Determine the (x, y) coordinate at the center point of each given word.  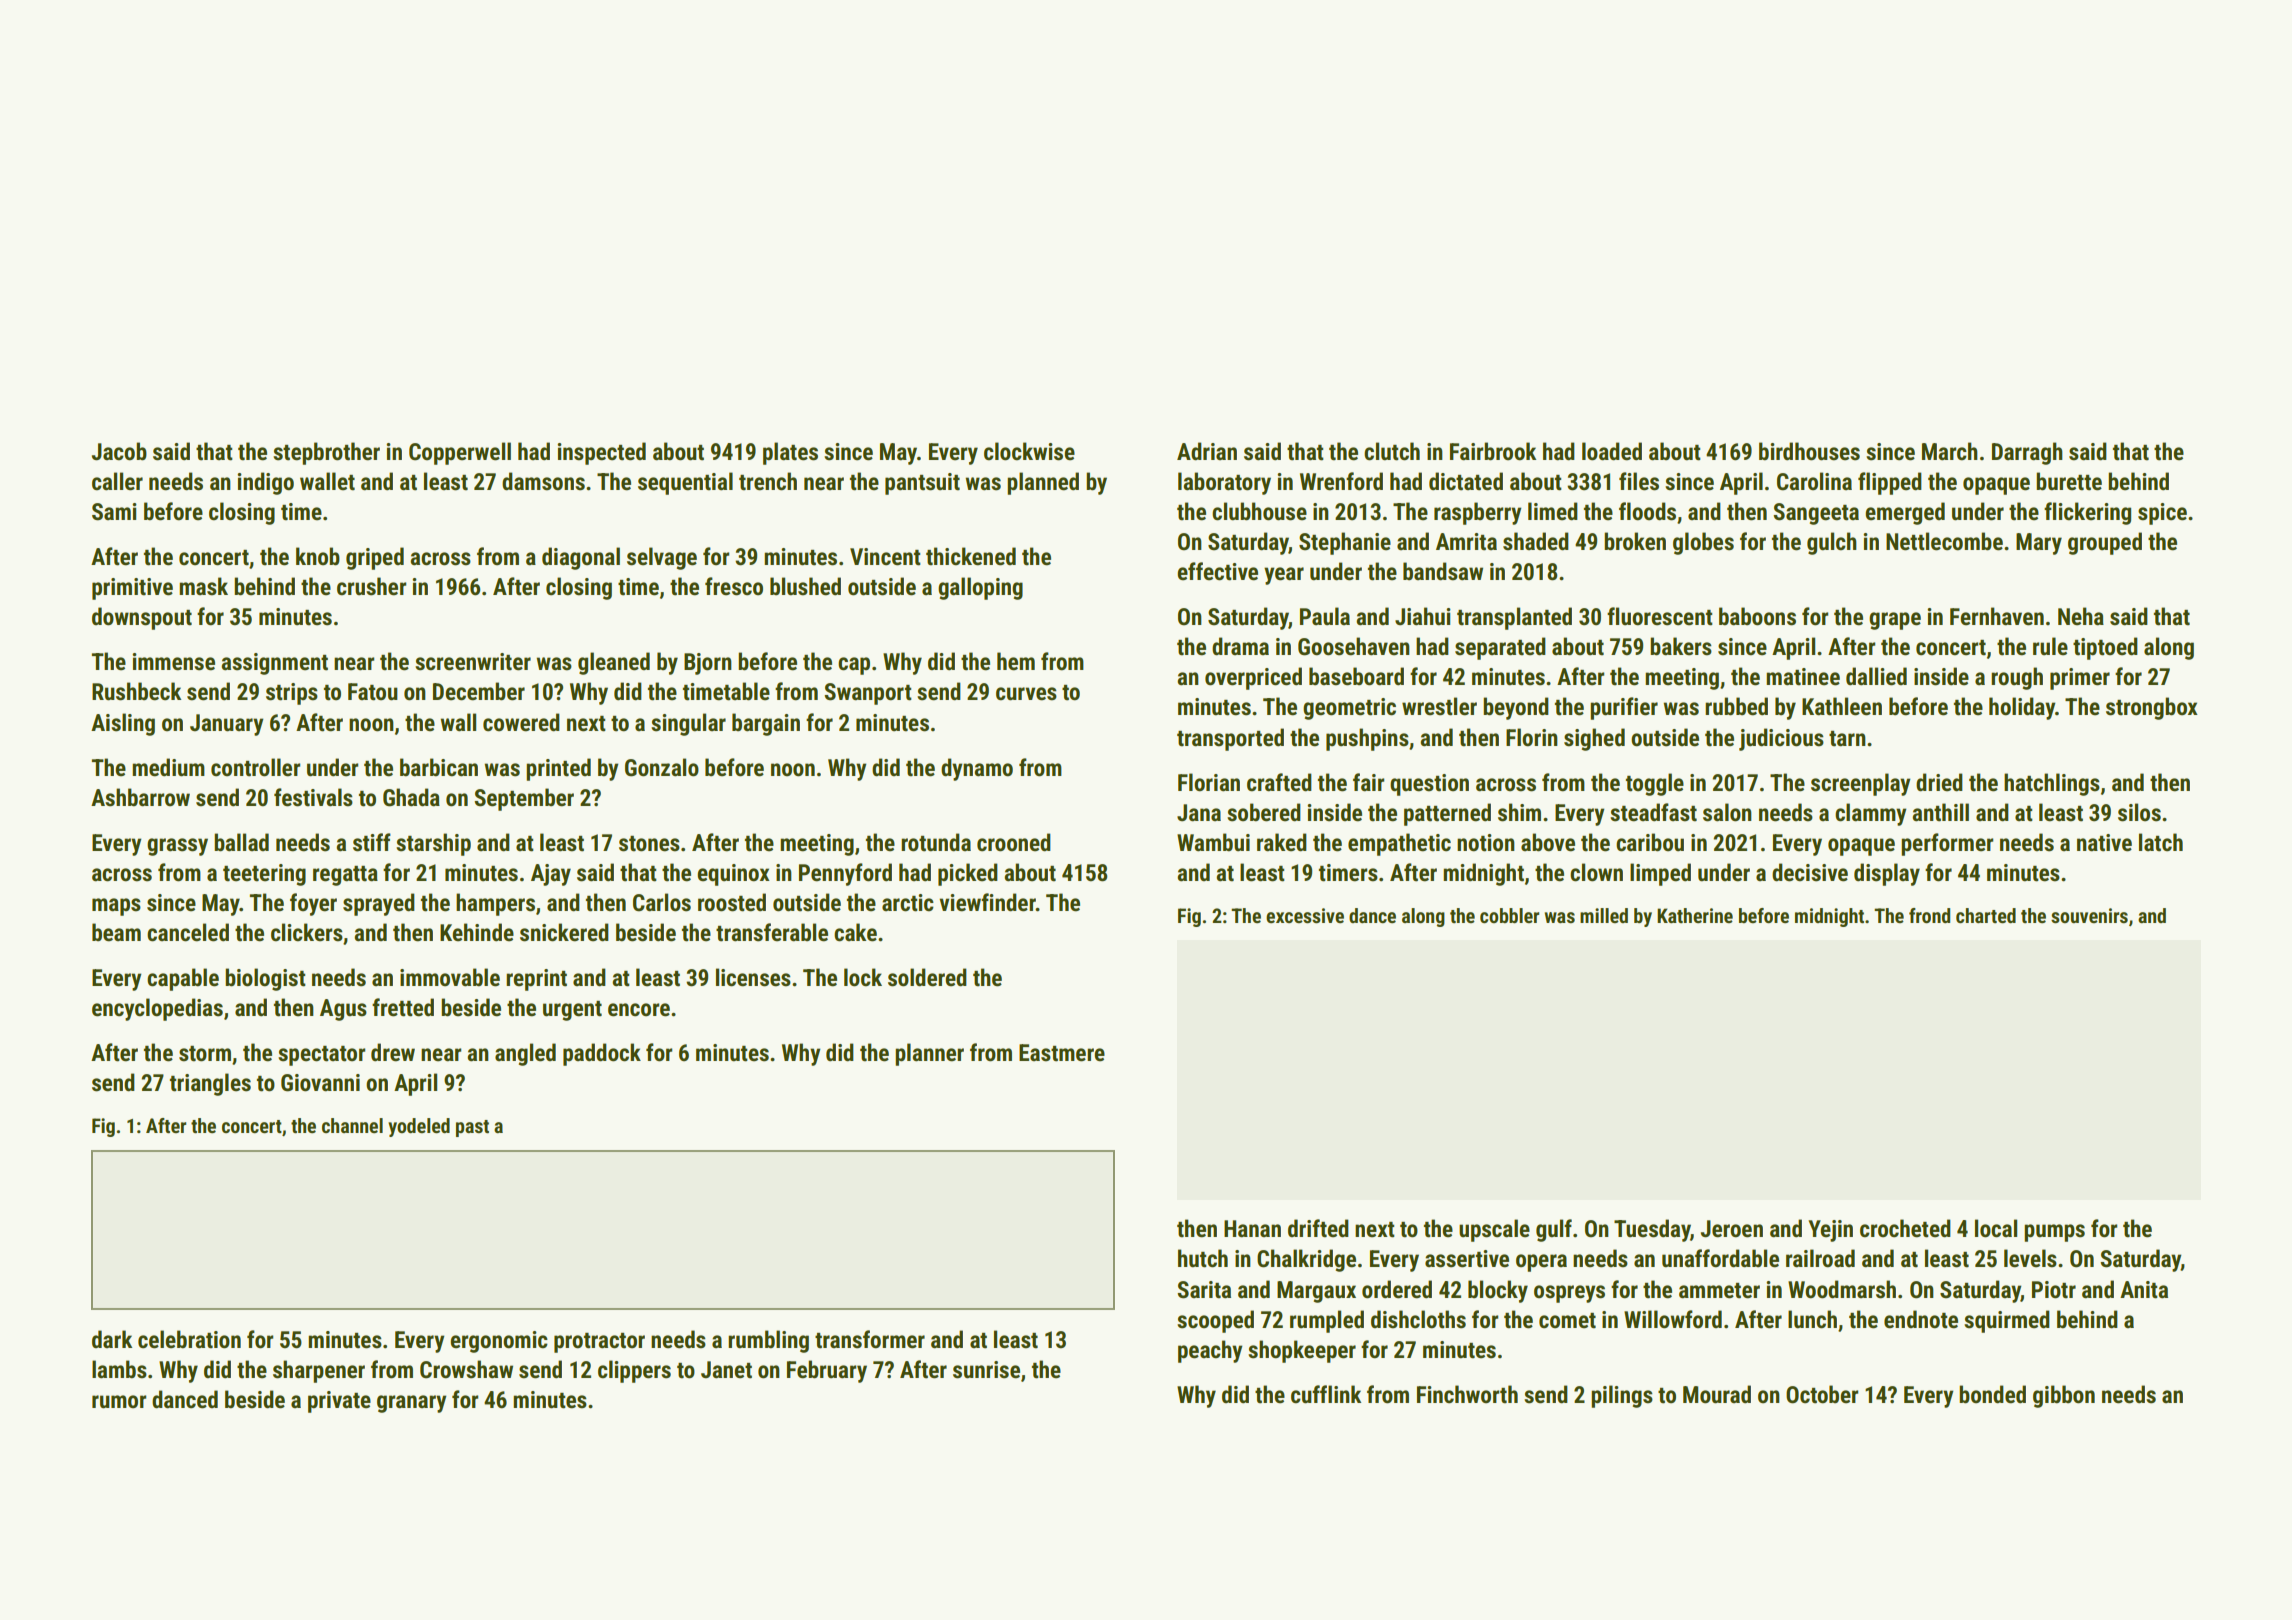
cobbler (1509, 915)
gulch (1832, 543)
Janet (726, 1370)
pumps (2054, 1233)
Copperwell (460, 453)
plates (790, 453)
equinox (733, 875)
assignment (274, 664)
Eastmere (1062, 1053)
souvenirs (2089, 915)
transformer (870, 1339)
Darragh (2027, 453)
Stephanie (1345, 543)
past (472, 1128)
